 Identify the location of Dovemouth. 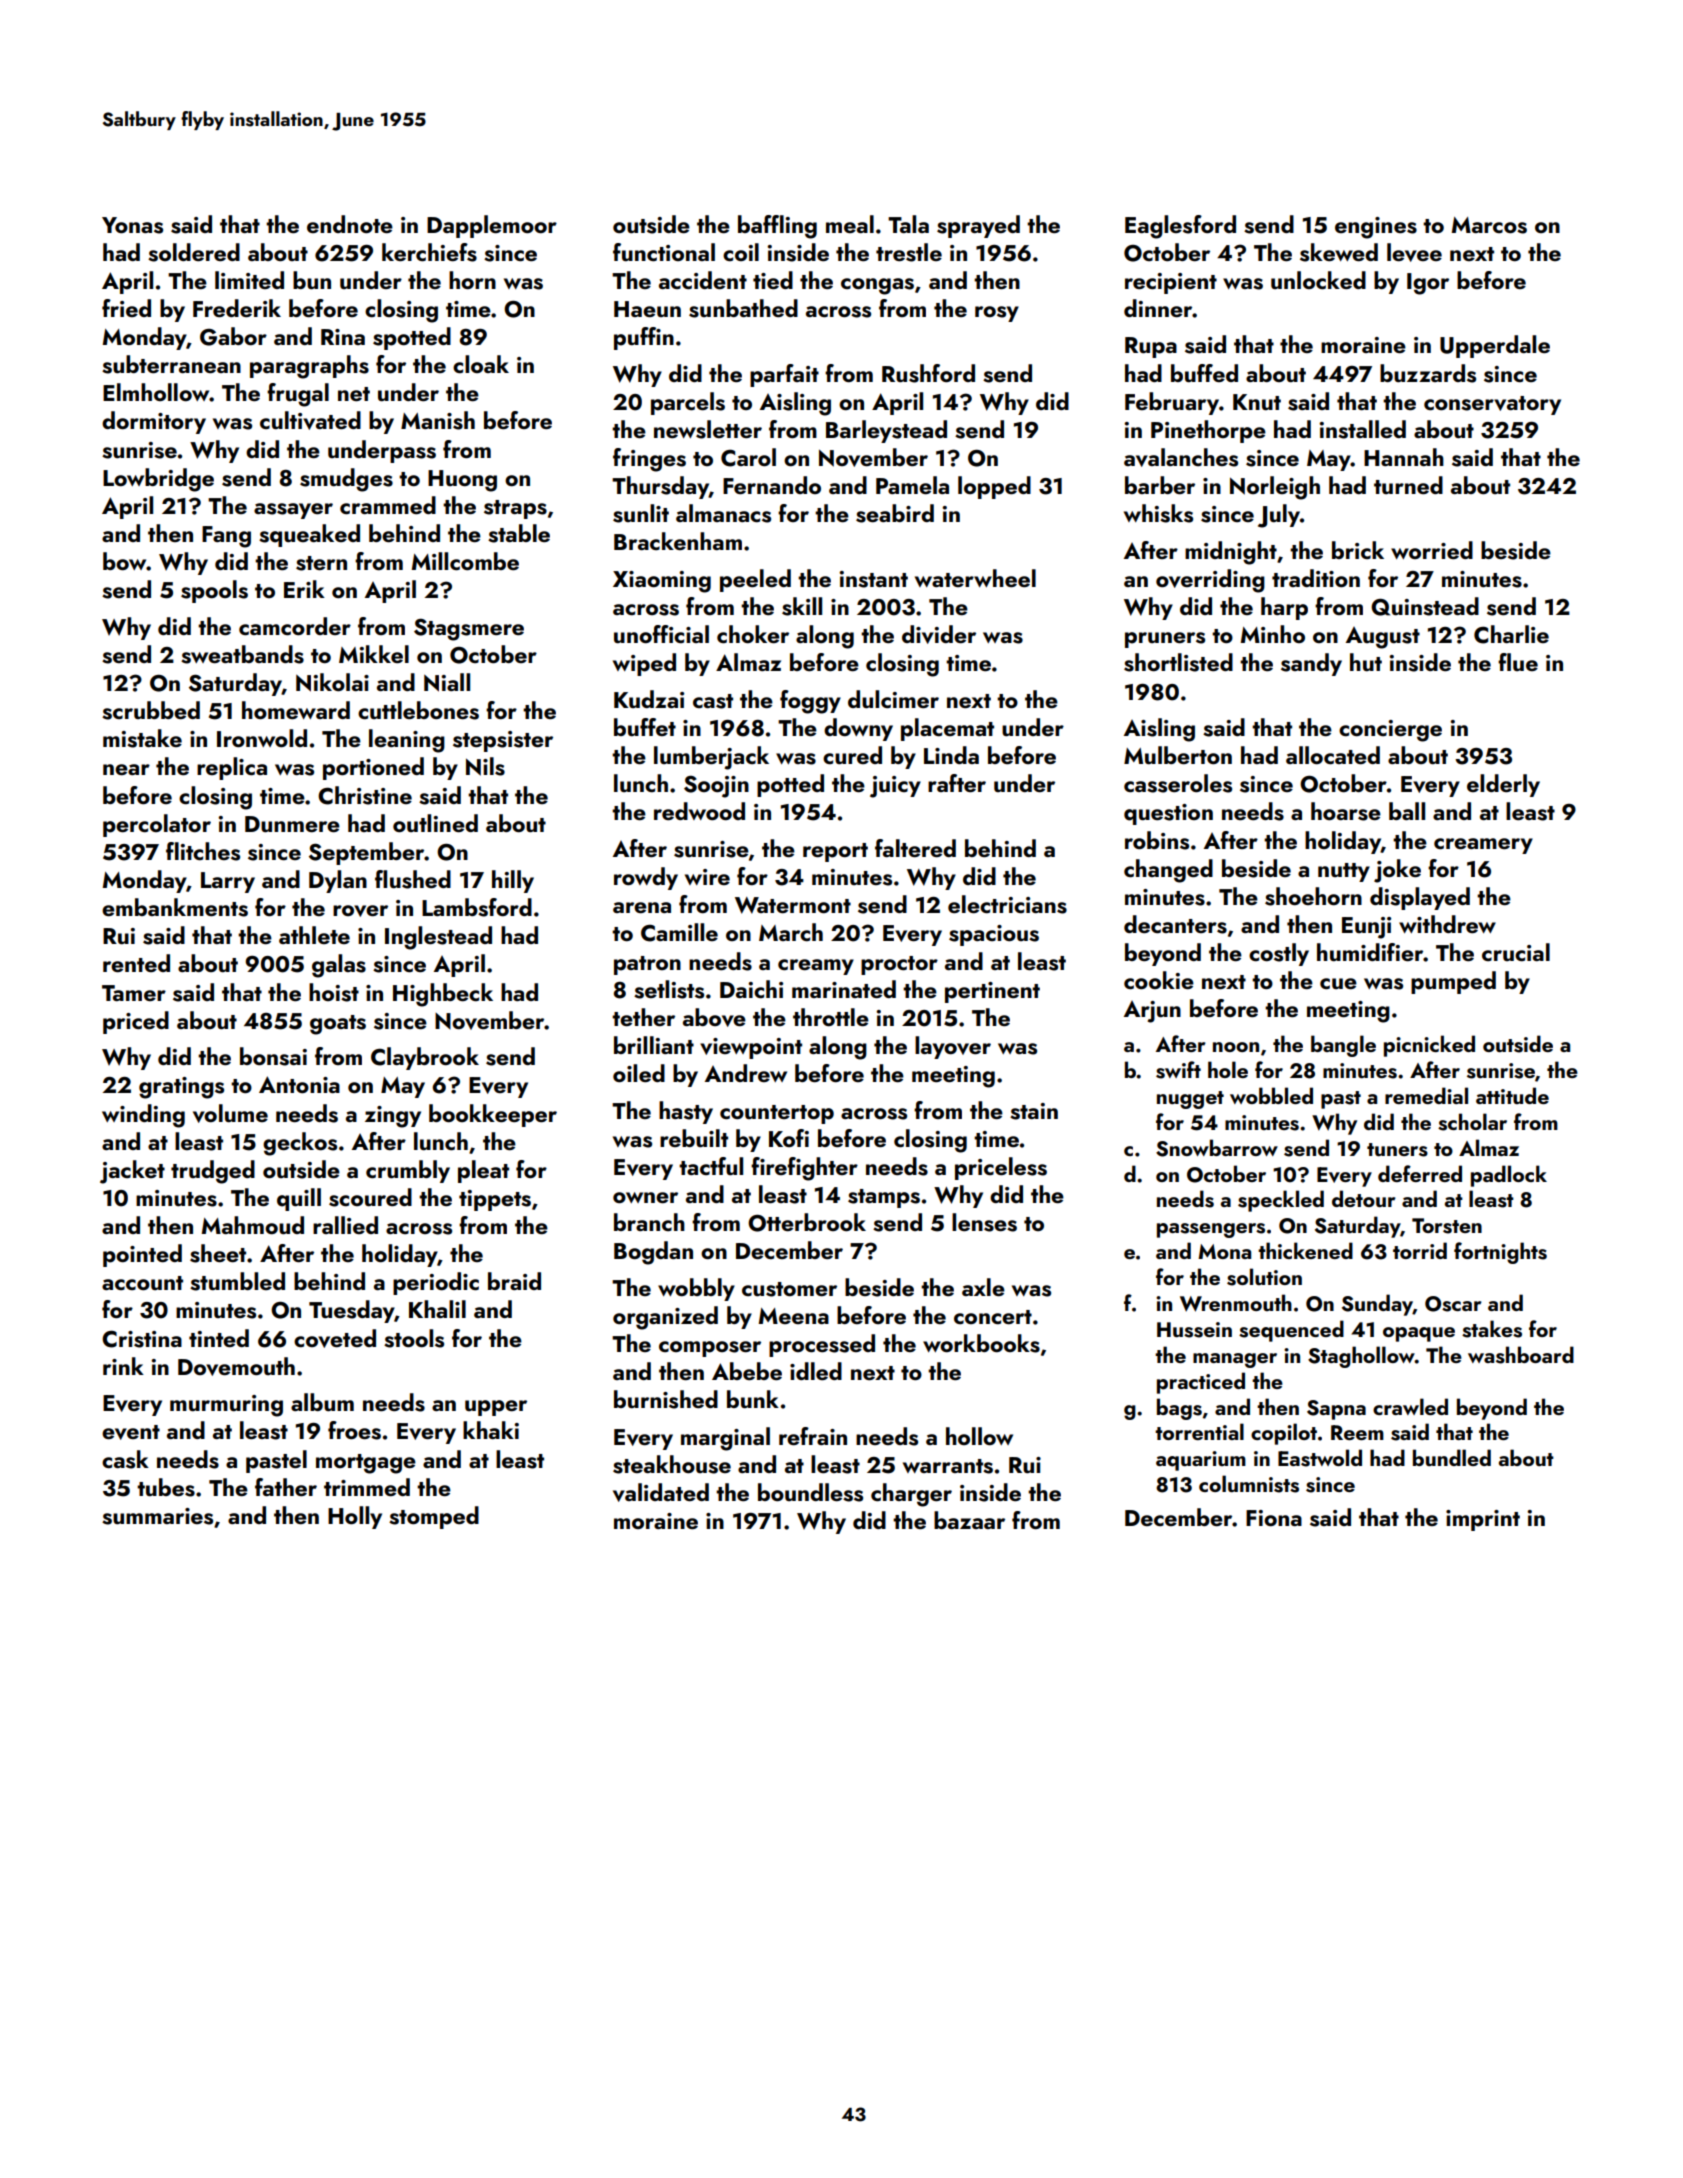
(236, 1366).
